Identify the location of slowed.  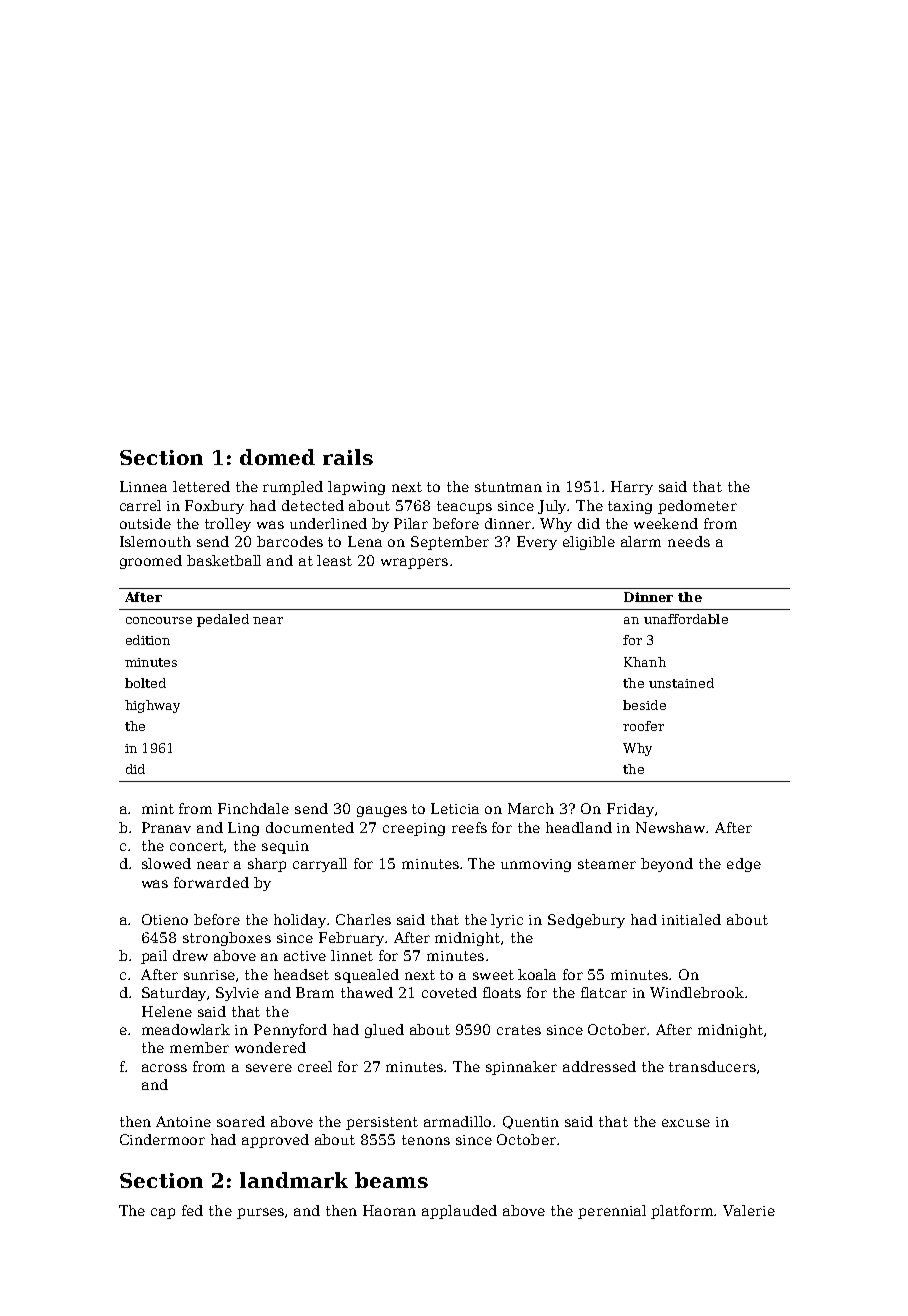
(166, 863).
